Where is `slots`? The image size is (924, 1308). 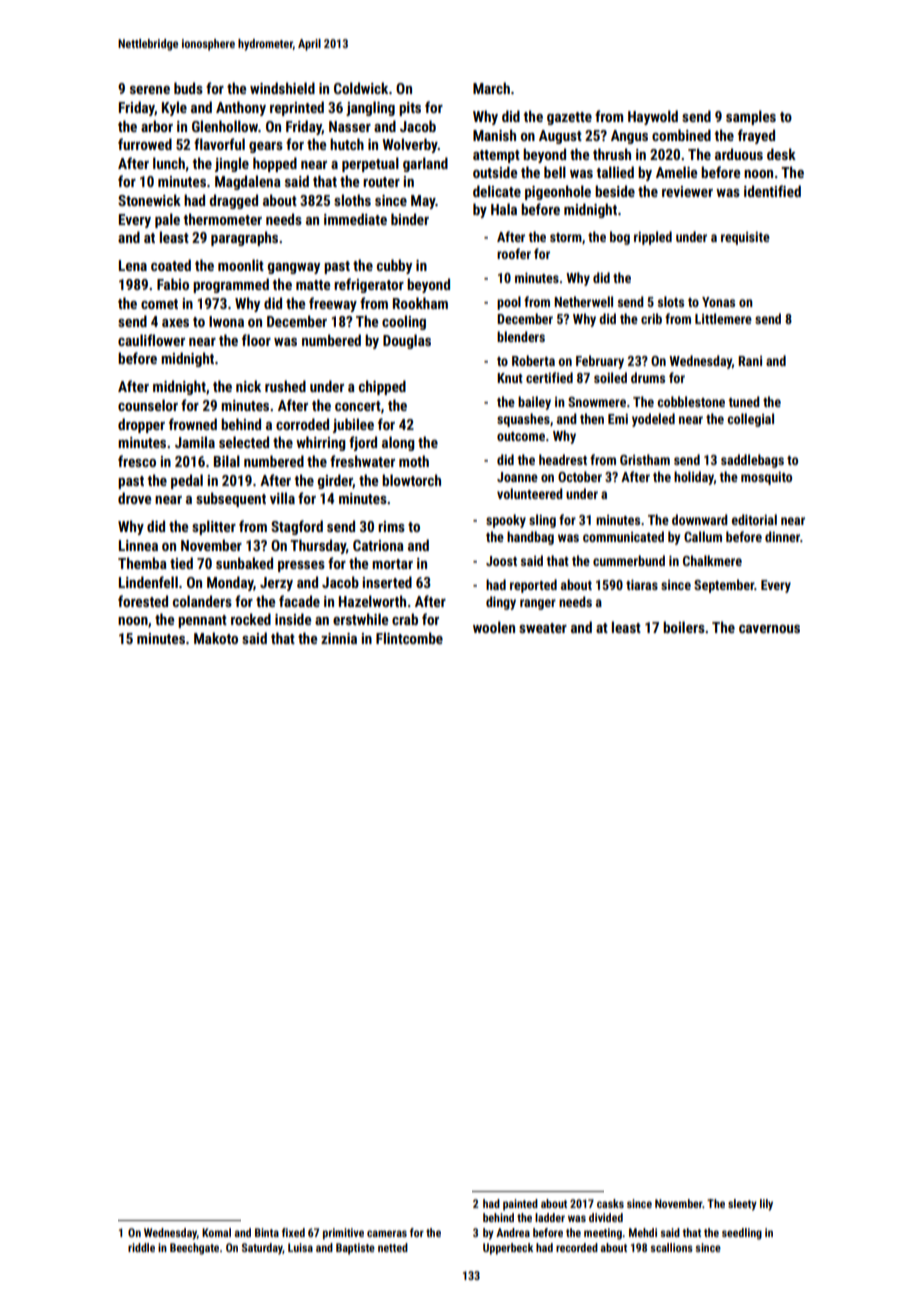
slots is located at coordinates (671, 301).
